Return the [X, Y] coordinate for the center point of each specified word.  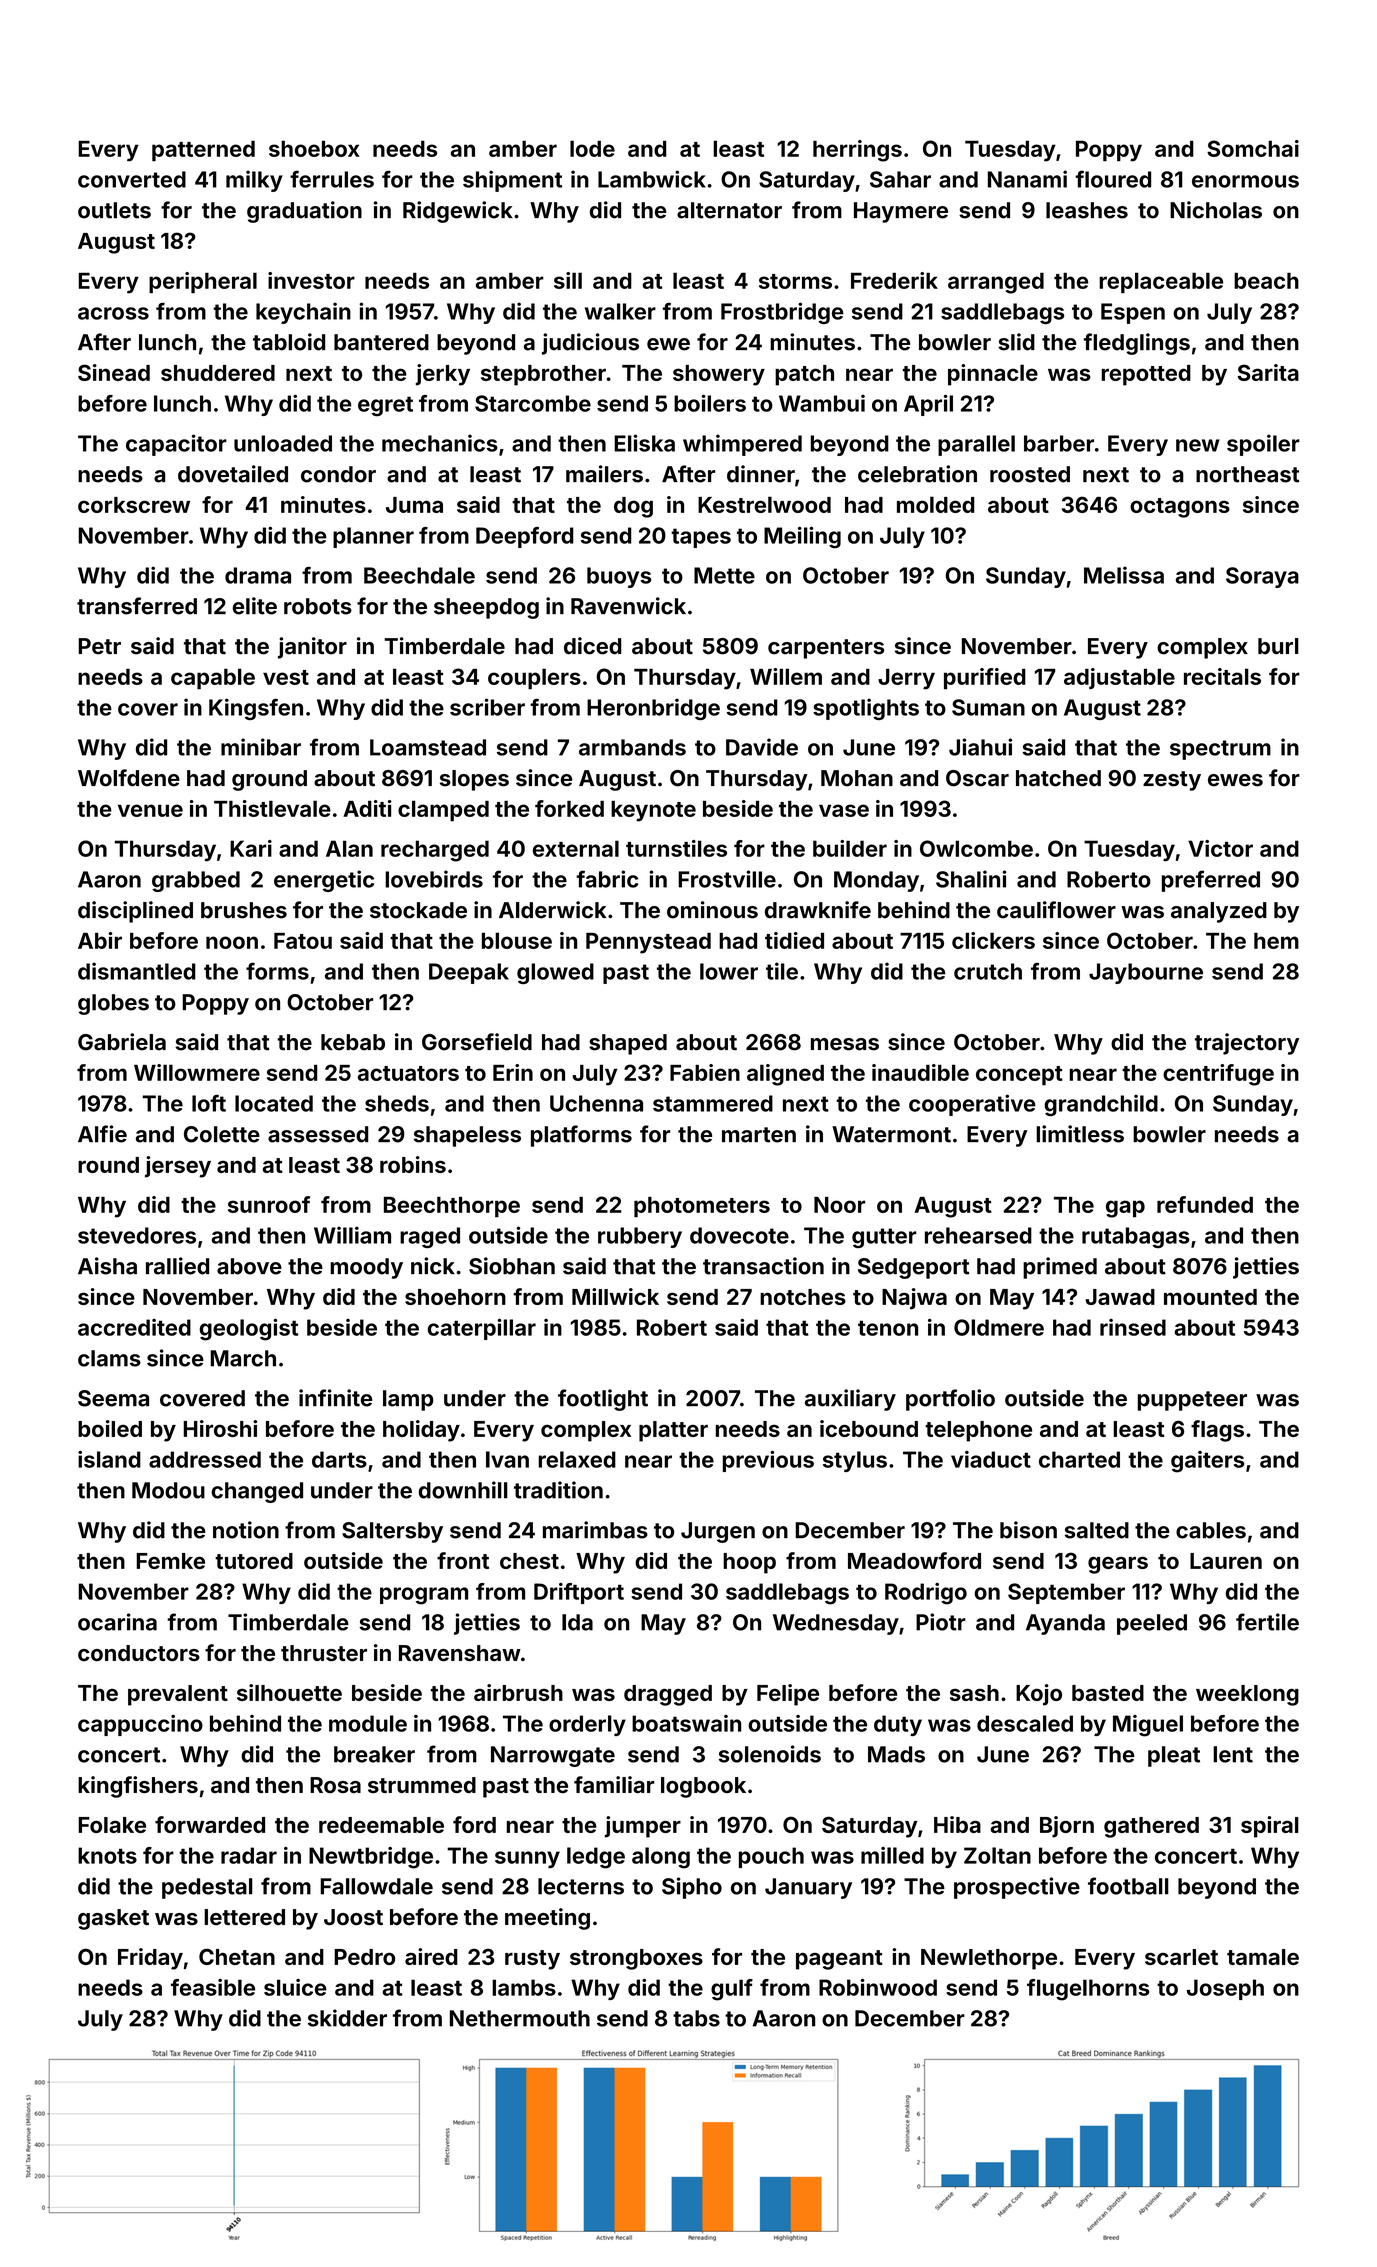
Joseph [1225, 1989]
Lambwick [652, 179]
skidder [347, 2018]
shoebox [314, 149]
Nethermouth [520, 2018]
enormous [1245, 181]
